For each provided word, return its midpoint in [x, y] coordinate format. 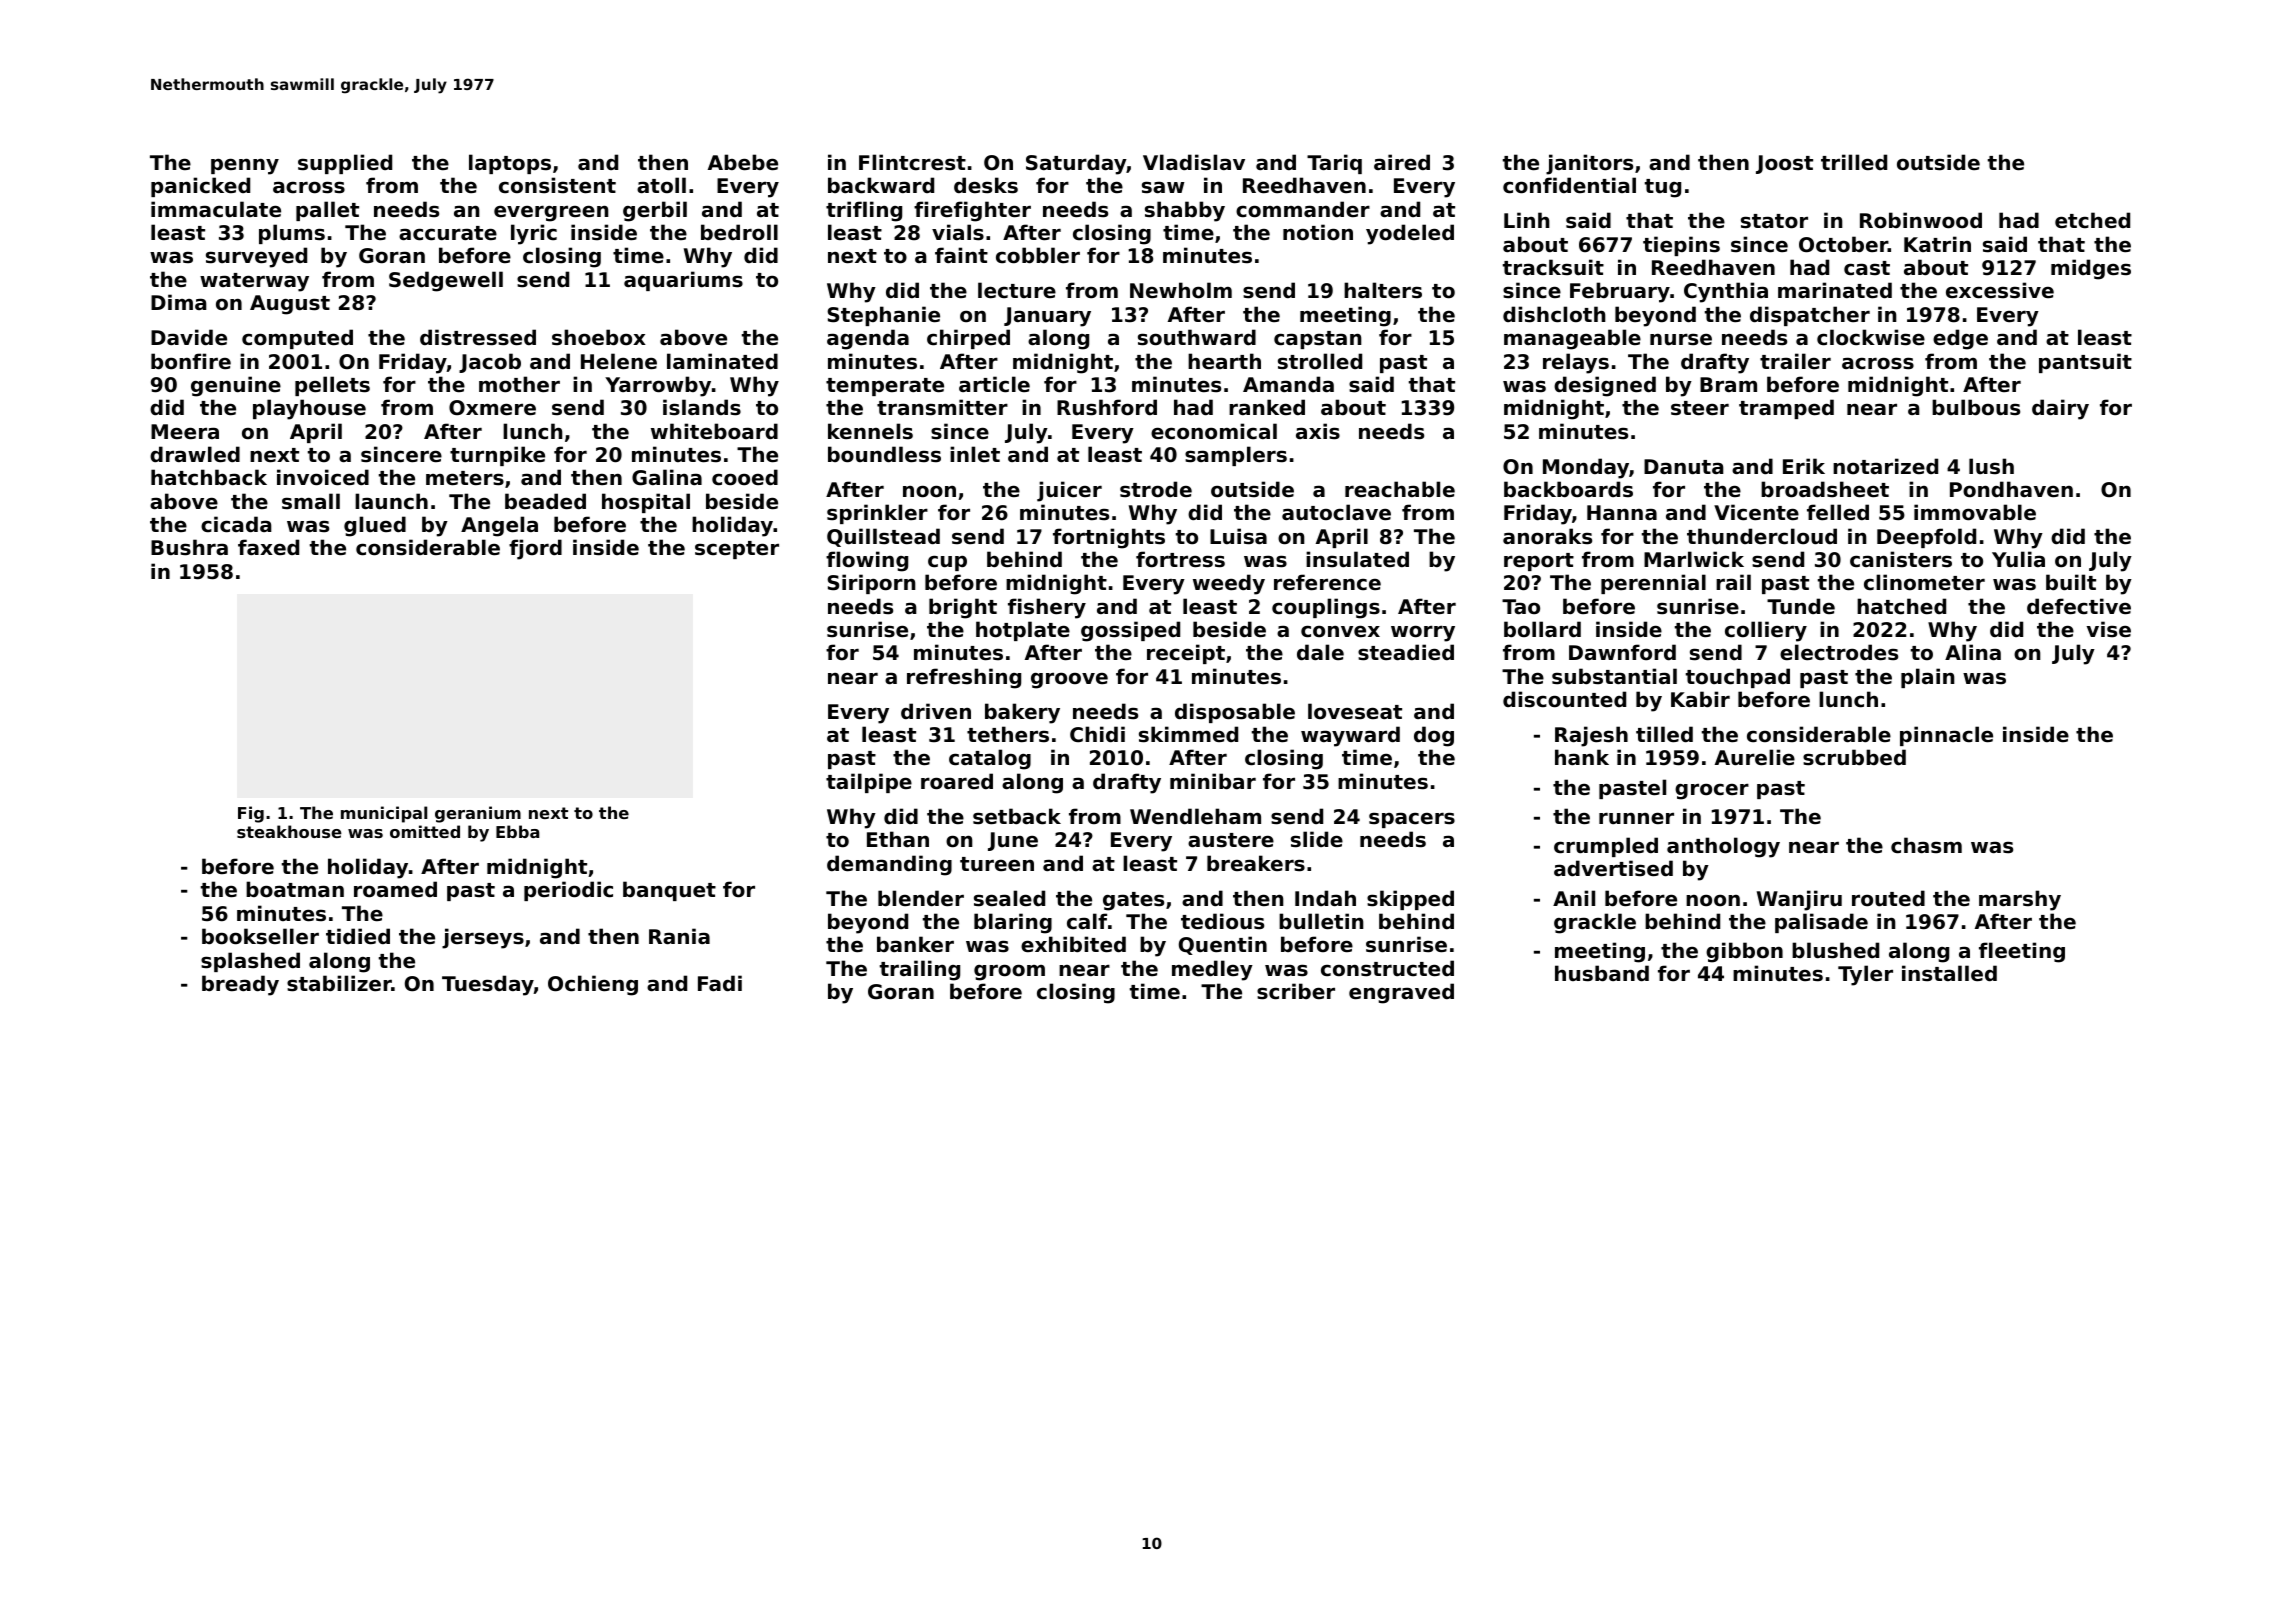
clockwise [1871, 337]
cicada [236, 524]
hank [1582, 757]
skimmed [1188, 734]
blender [921, 898]
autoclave [1336, 512]
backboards [1568, 489]
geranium [478, 814]
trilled [1854, 162]
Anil [1574, 898]
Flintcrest [912, 162]
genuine [236, 386]
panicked [200, 187]
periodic [568, 891]
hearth [1224, 361]
